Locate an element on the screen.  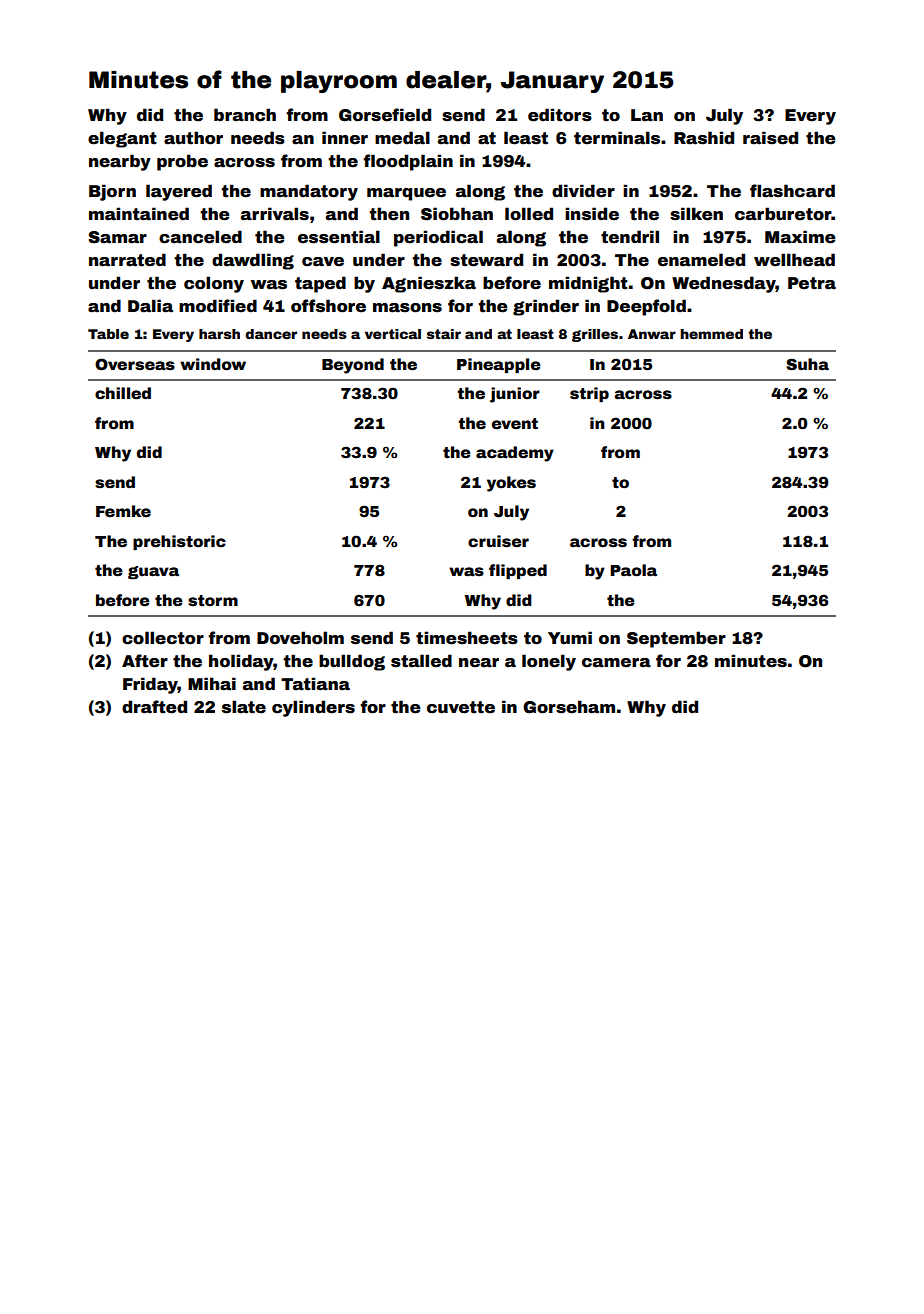
steward is located at coordinates (486, 260).
